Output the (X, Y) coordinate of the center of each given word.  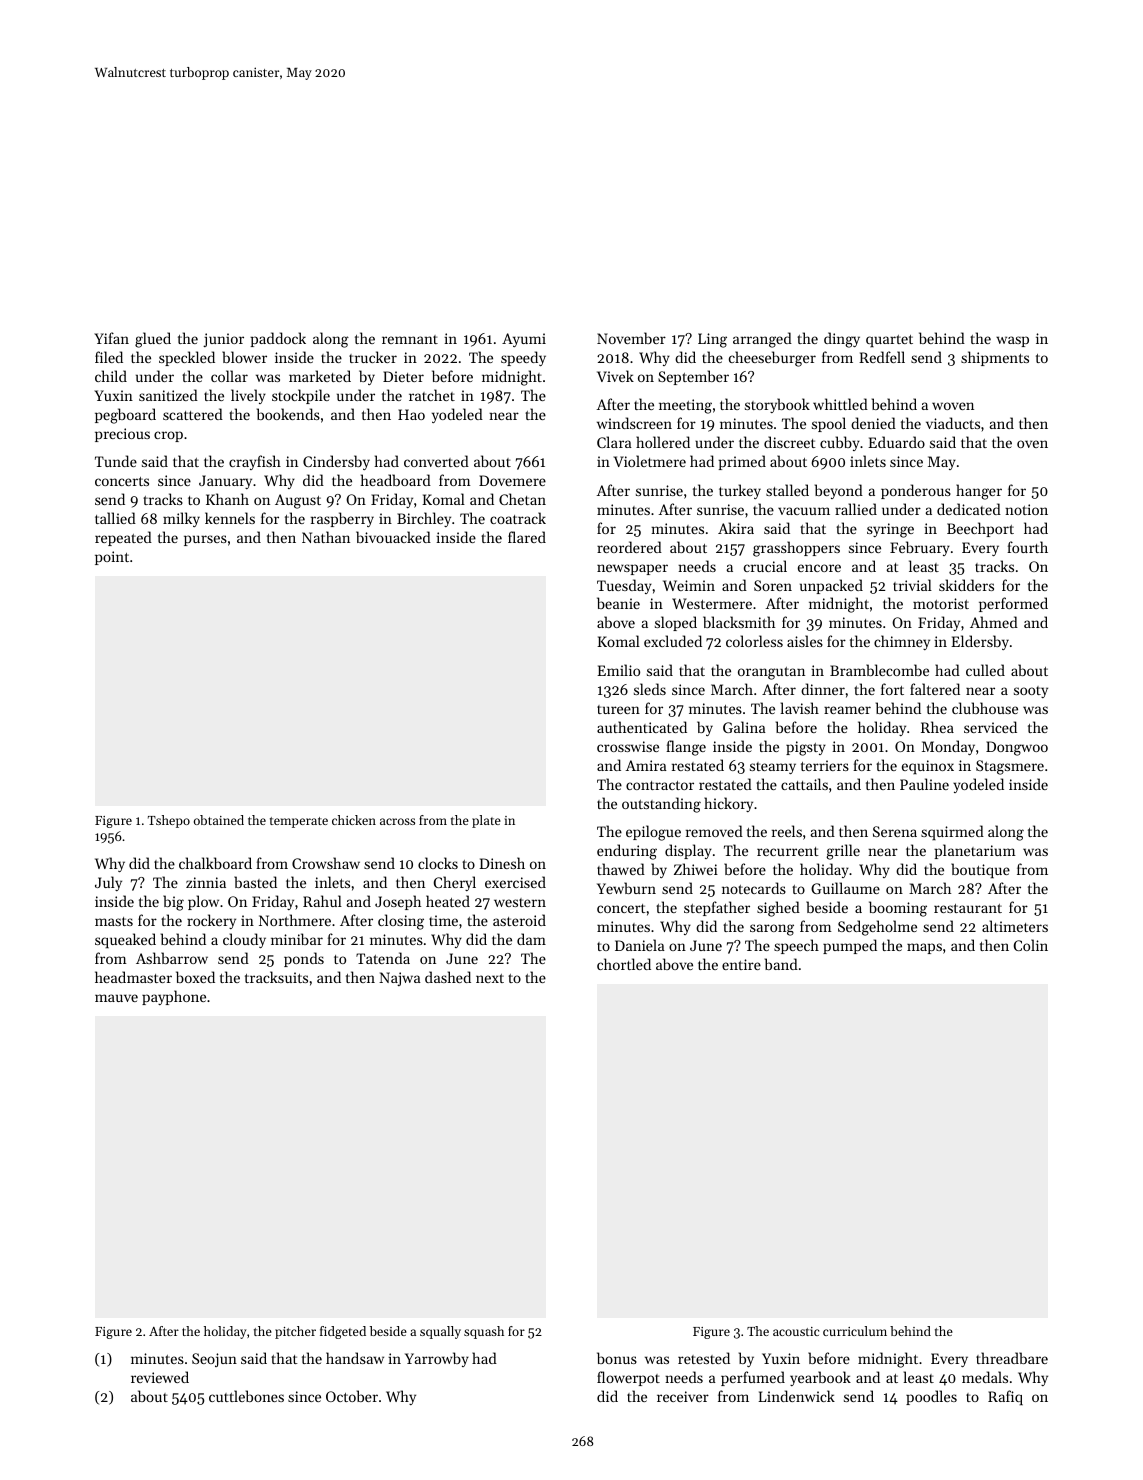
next (490, 978)
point (112, 558)
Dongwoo (1017, 748)
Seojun (214, 1360)
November (631, 338)
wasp (1012, 341)
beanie (618, 603)
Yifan (111, 338)
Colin (1031, 945)
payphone (174, 997)
